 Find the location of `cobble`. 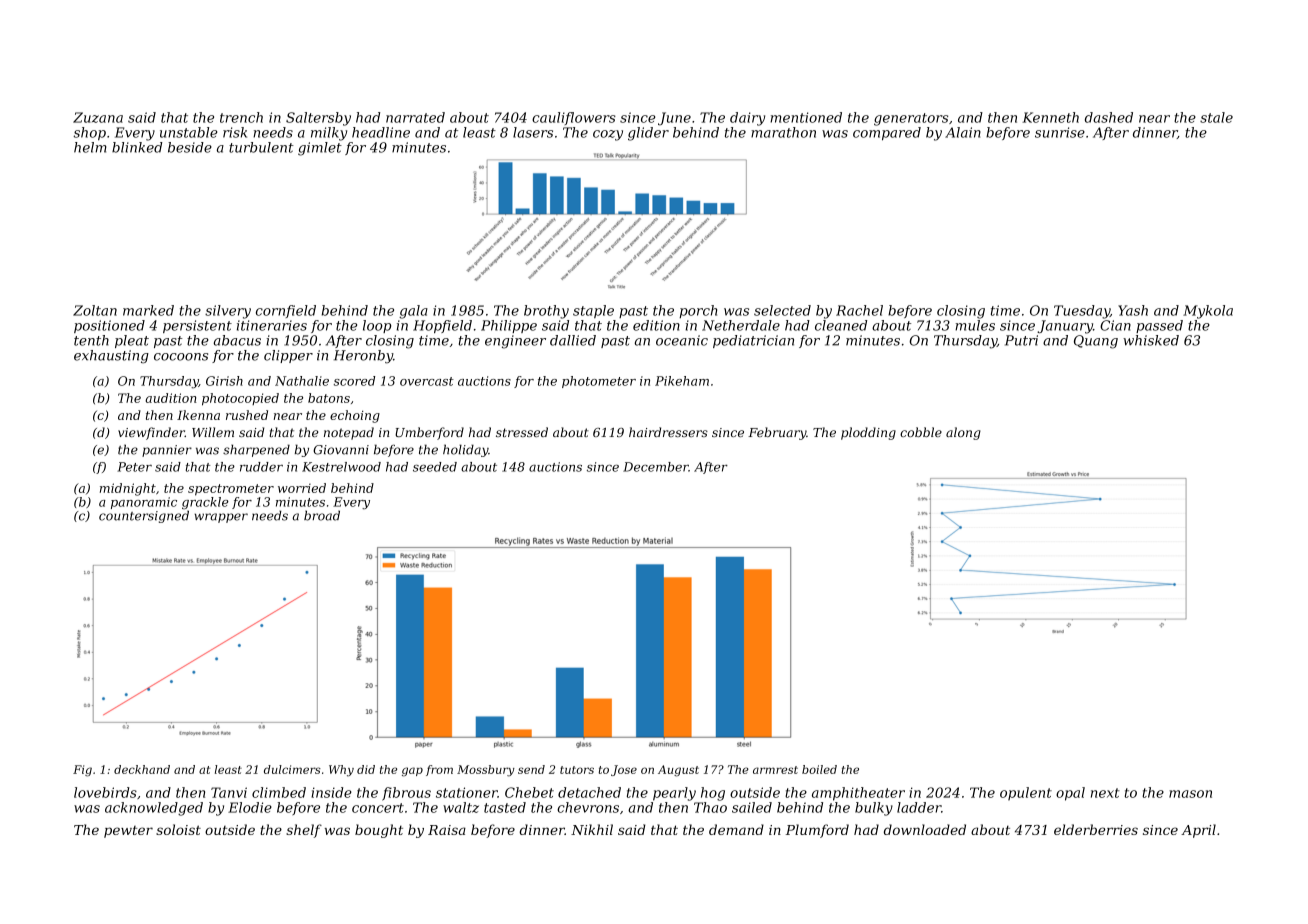

cobble is located at coordinates (921, 432).
